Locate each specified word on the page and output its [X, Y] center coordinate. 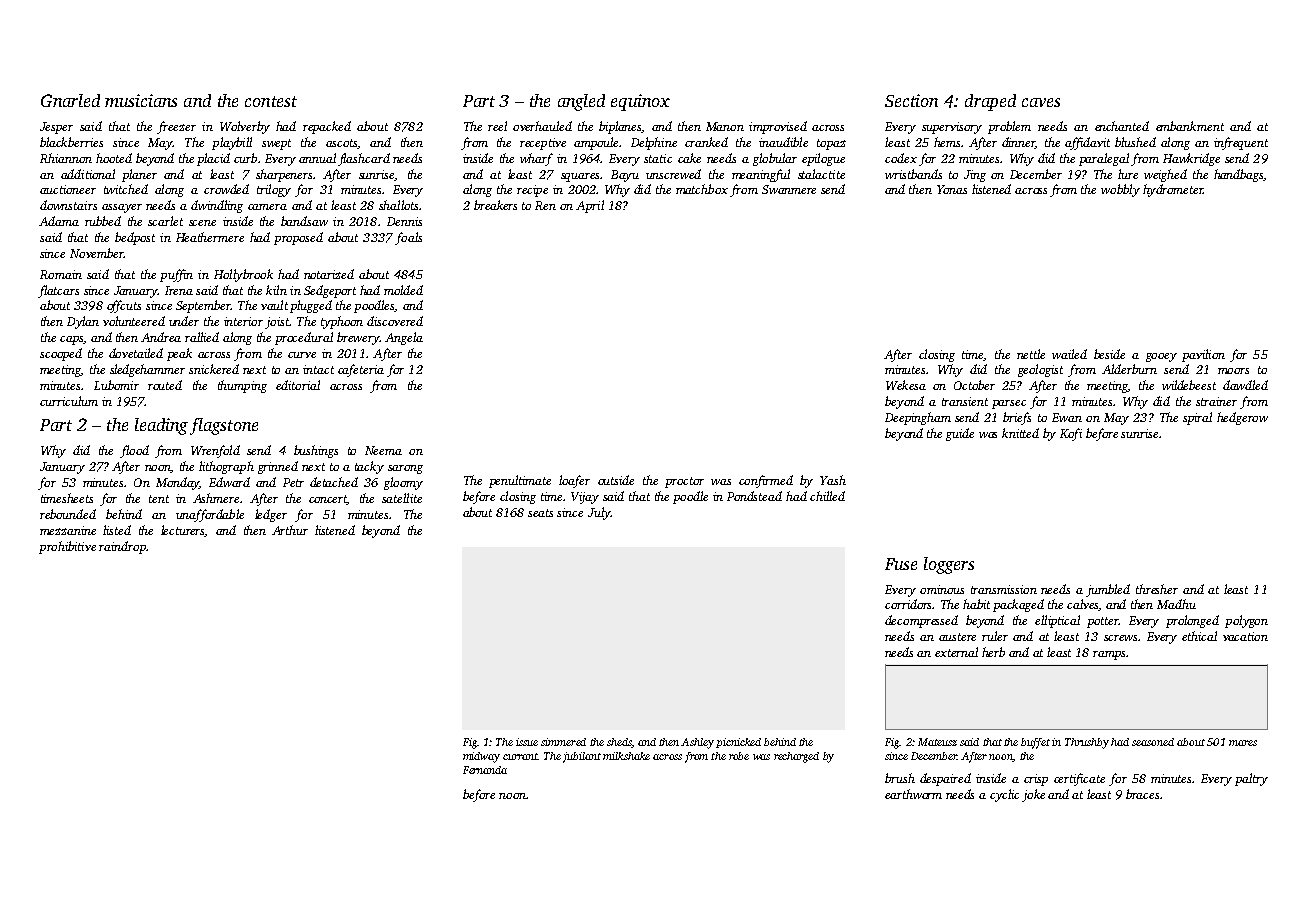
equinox [640, 102]
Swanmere [789, 189]
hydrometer [1173, 190]
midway [481, 757]
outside [616, 480]
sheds [619, 743]
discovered [395, 321]
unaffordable [210, 515]
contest [271, 101]
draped [990, 102]
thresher [1157, 589]
